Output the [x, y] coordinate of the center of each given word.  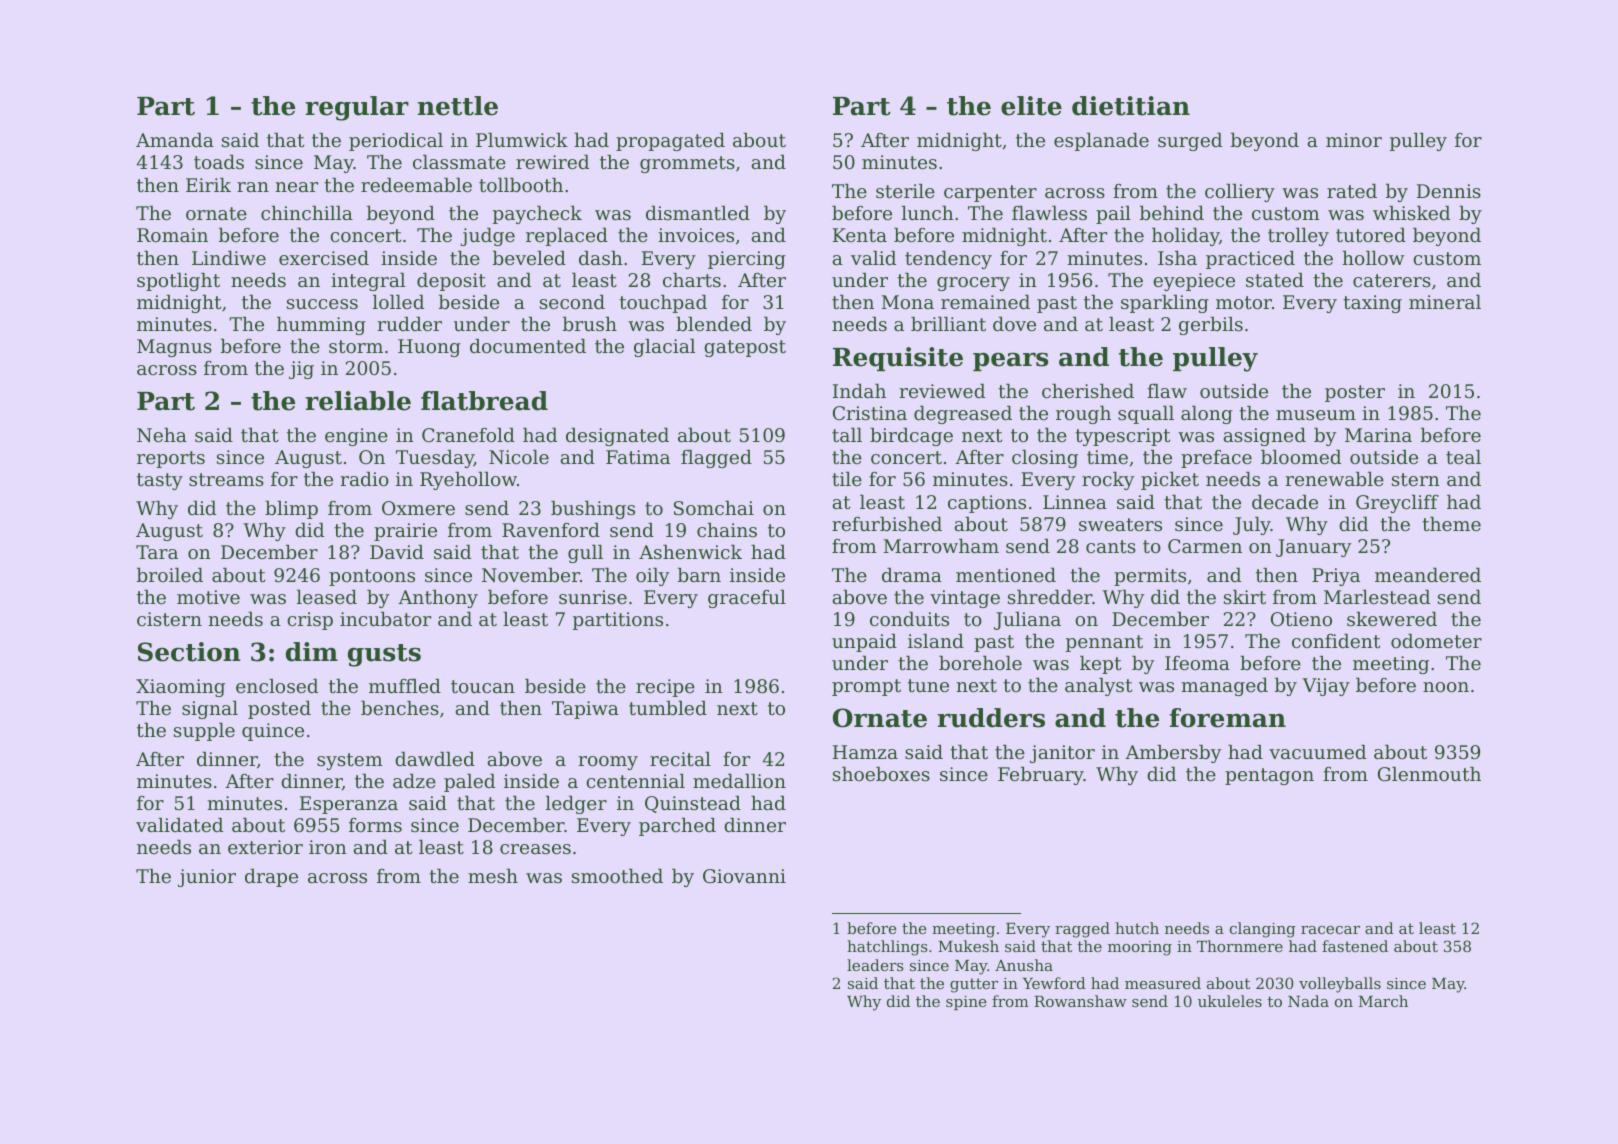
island [936, 641]
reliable [358, 401]
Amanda [175, 140]
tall [847, 435]
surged [1190, 142]
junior [207, 878]
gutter [974, 985]
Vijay [1326, 687]
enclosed [277, 686]
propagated [670, 142]
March [1383, 1001]
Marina [1378, 435]
